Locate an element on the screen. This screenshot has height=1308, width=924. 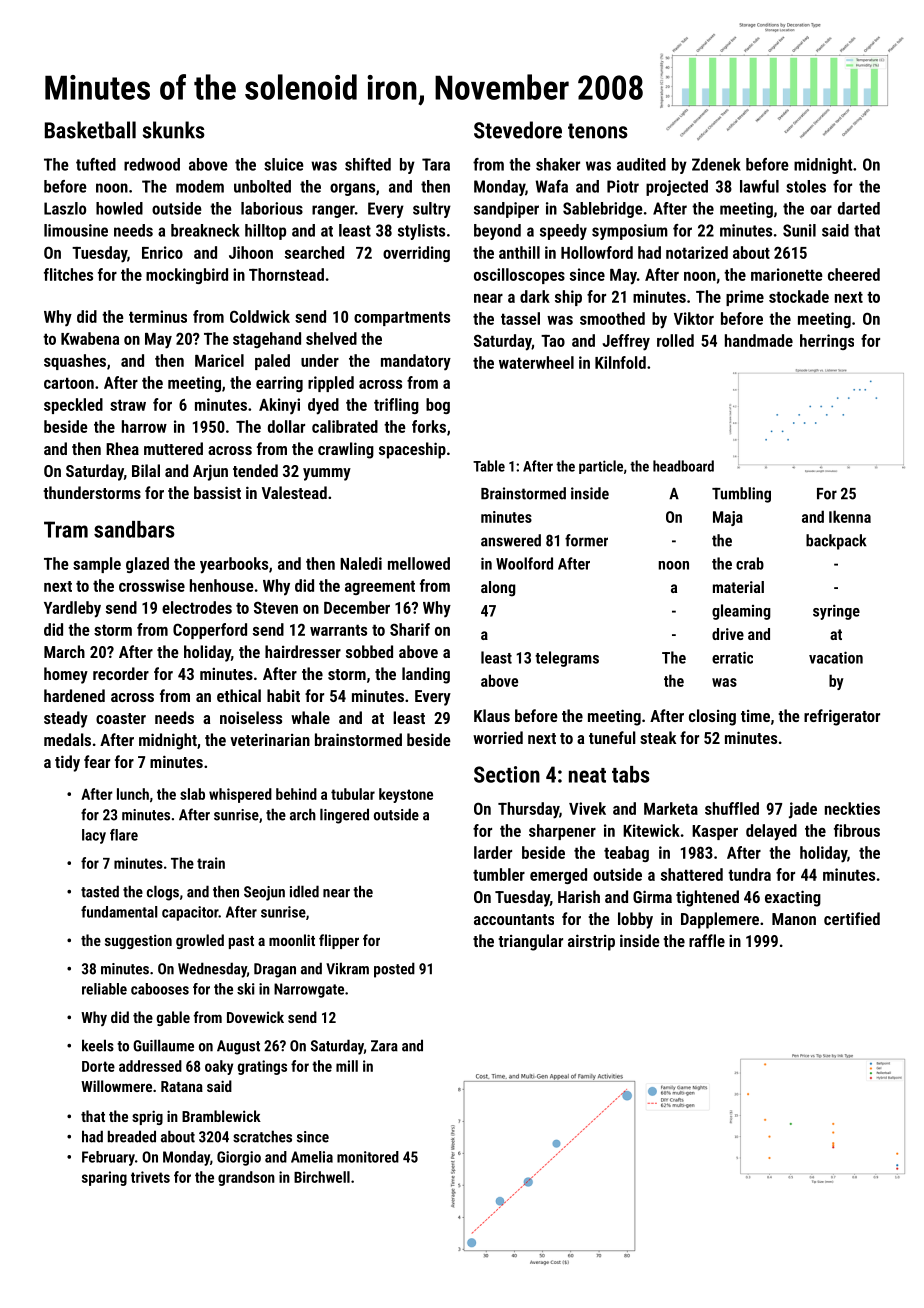
grandson is located at coordinates (246, 1178).
